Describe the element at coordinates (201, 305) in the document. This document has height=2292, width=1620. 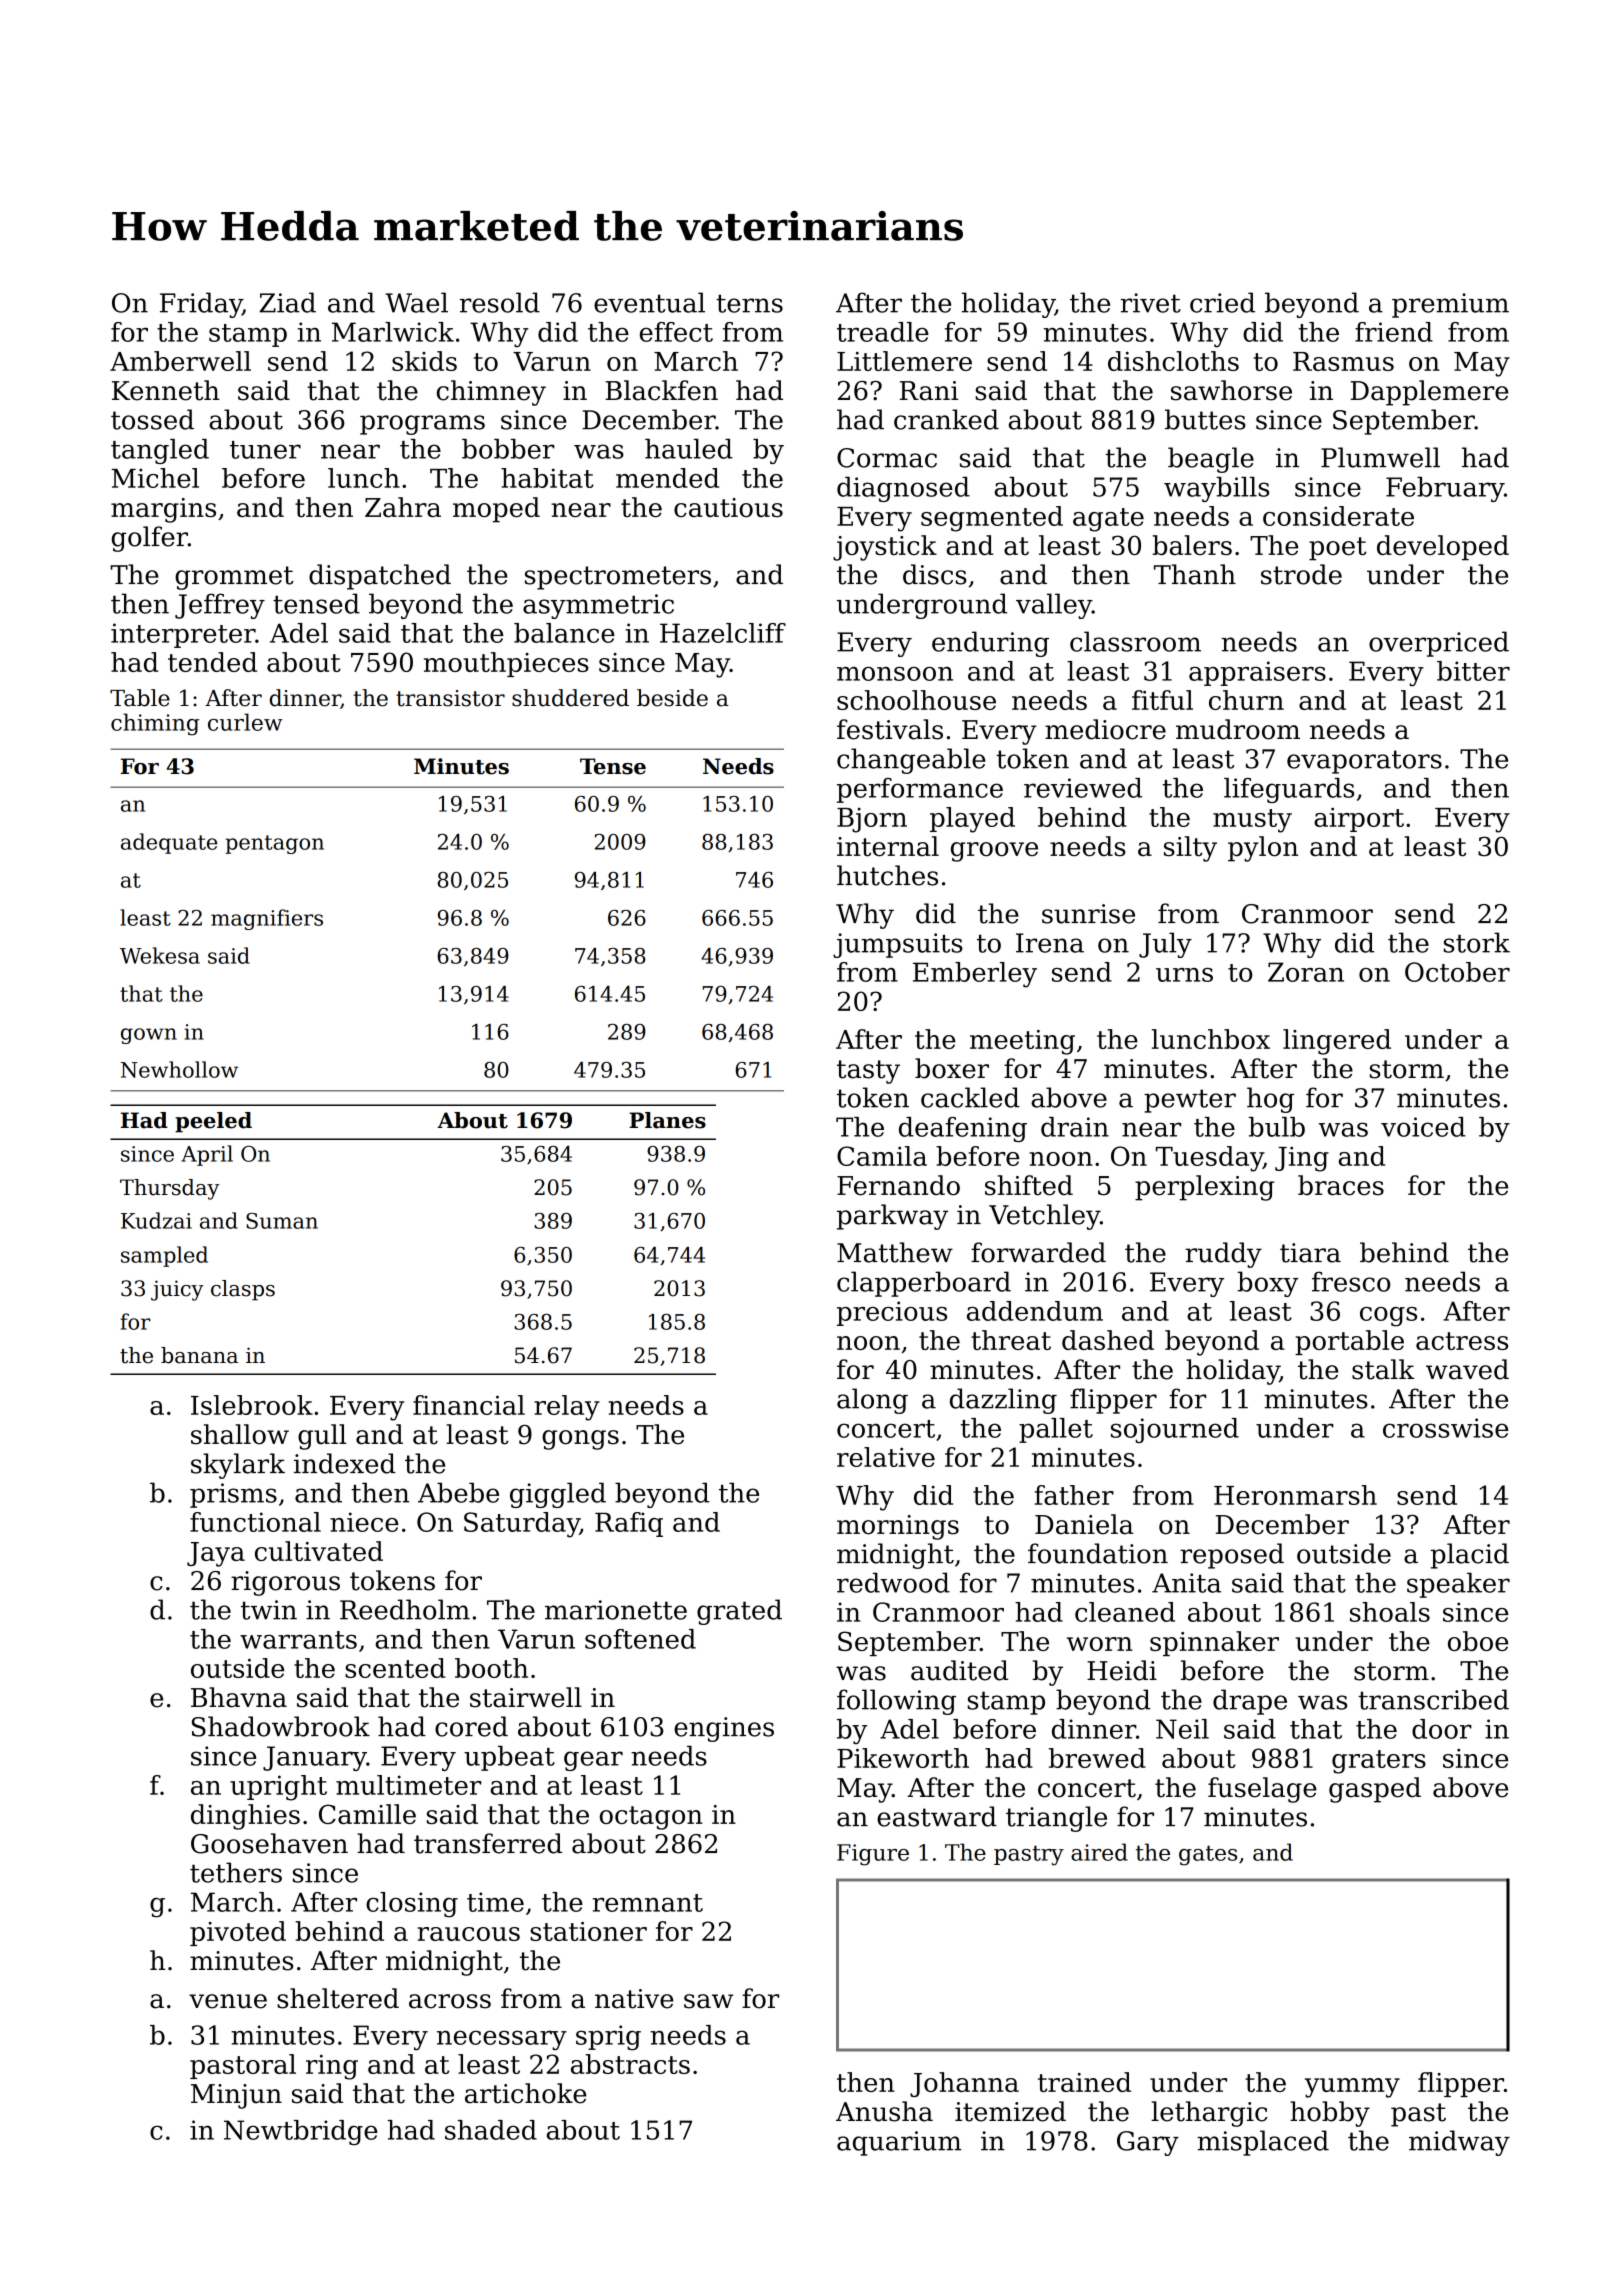
I see `Friday` at that location.
